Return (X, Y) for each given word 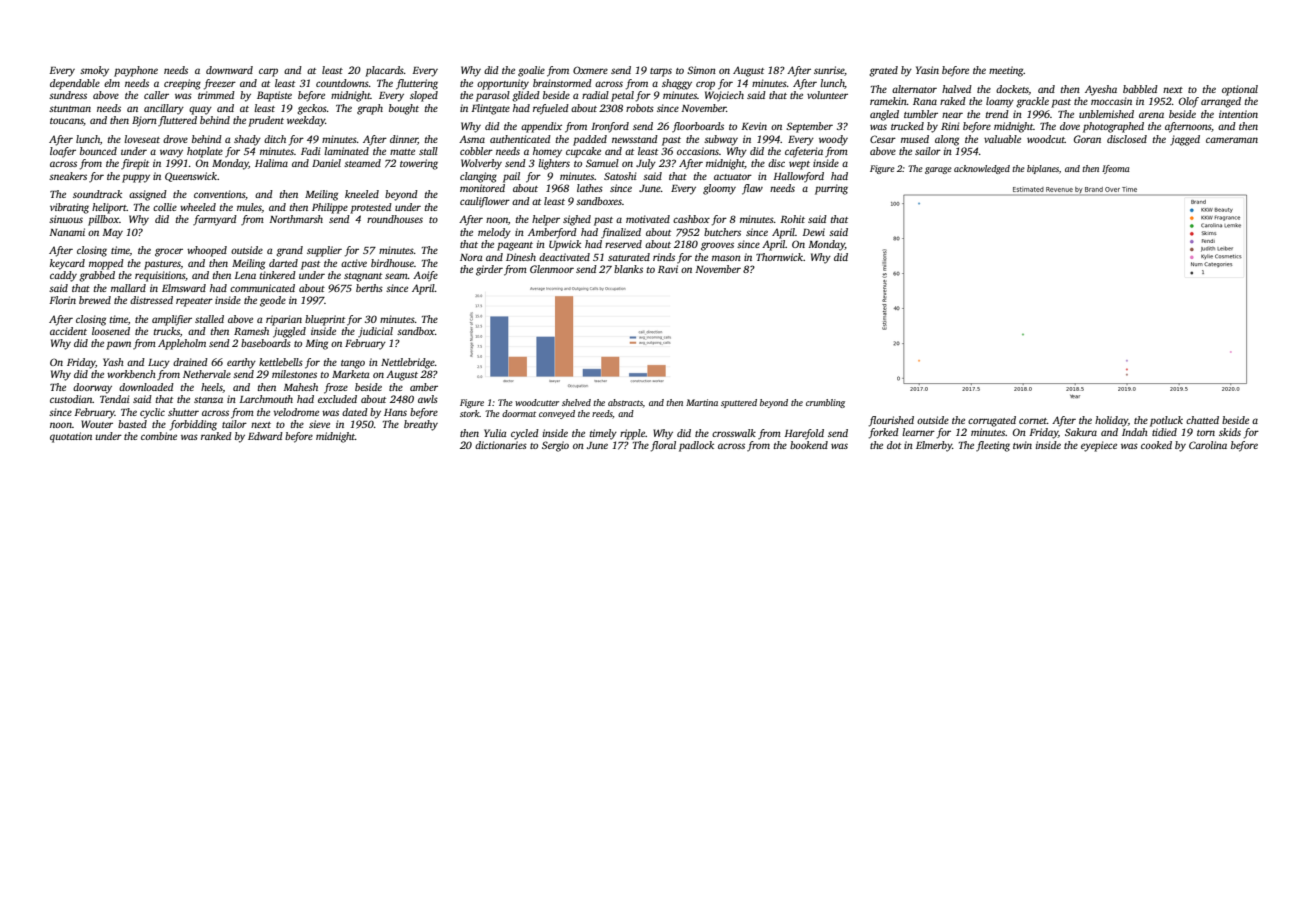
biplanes (1043, 169)
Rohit (792, 219)
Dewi (814, 232)
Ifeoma (1116, 169)
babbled (1140, 89)
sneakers (68, 176)
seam (396, 276)
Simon (701, 70)
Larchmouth (266, 399)
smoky (94, 71)
